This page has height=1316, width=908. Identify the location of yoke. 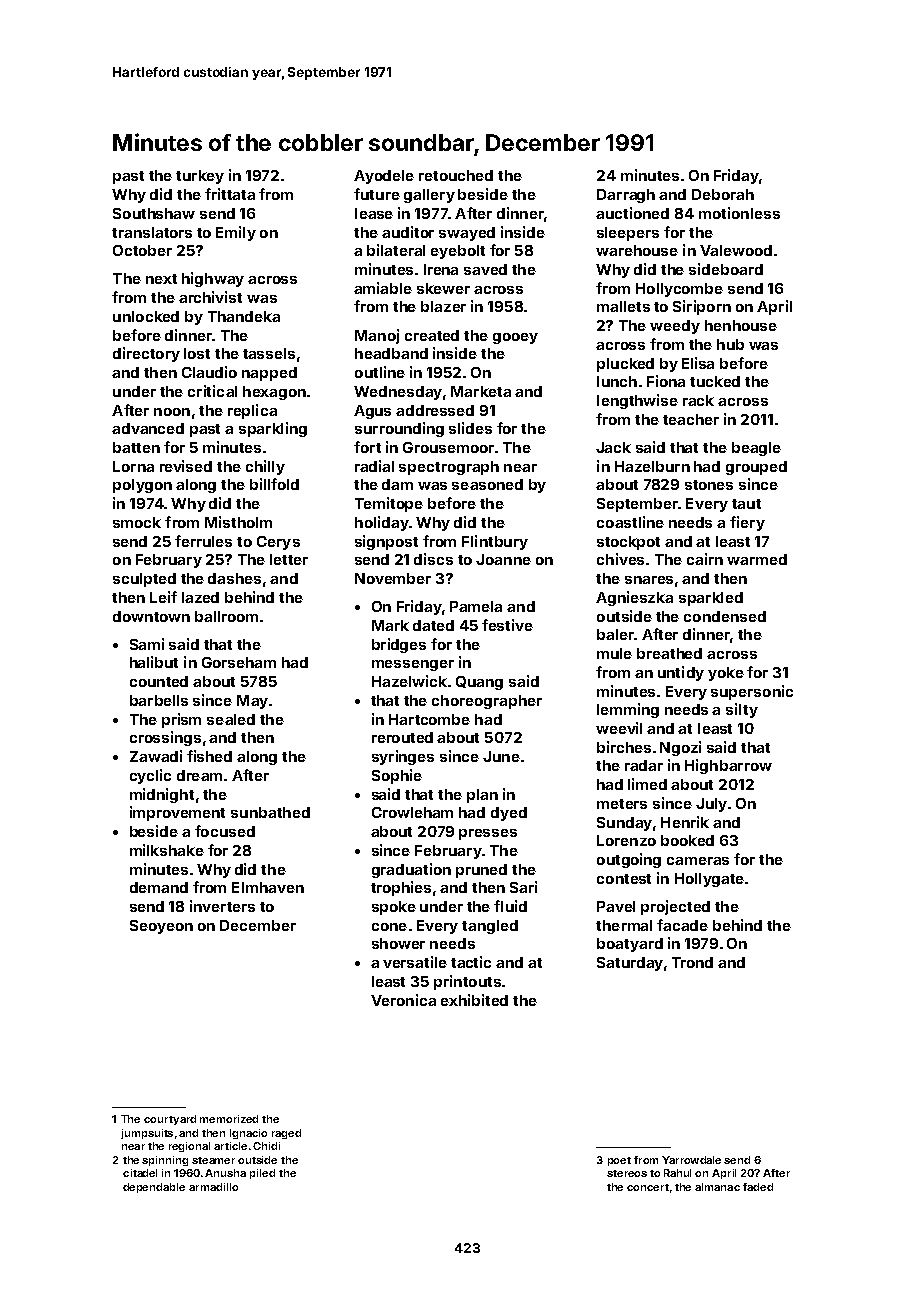
(726, 674).
